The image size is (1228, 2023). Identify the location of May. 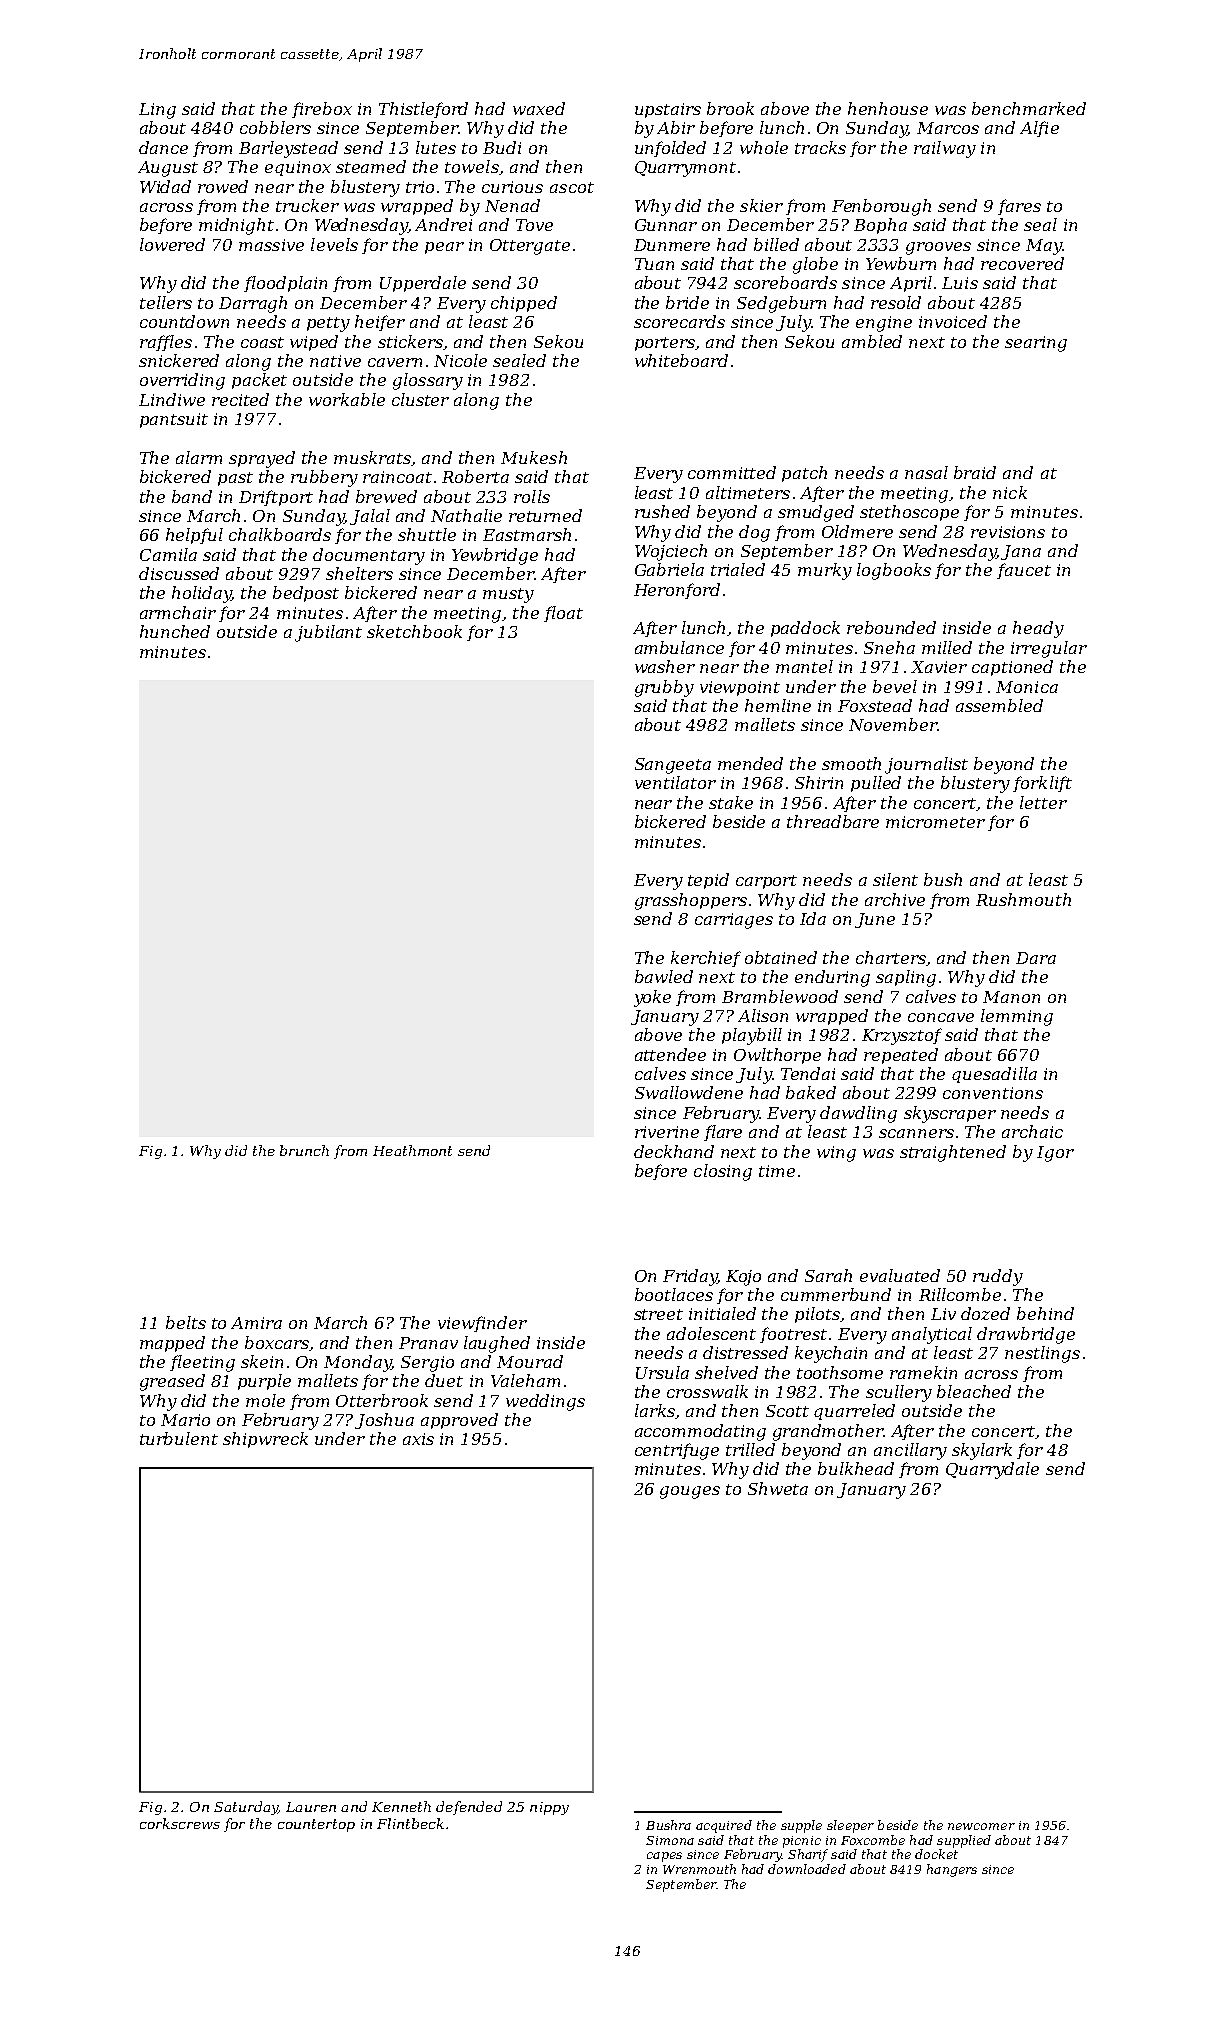
(1044, 247).
